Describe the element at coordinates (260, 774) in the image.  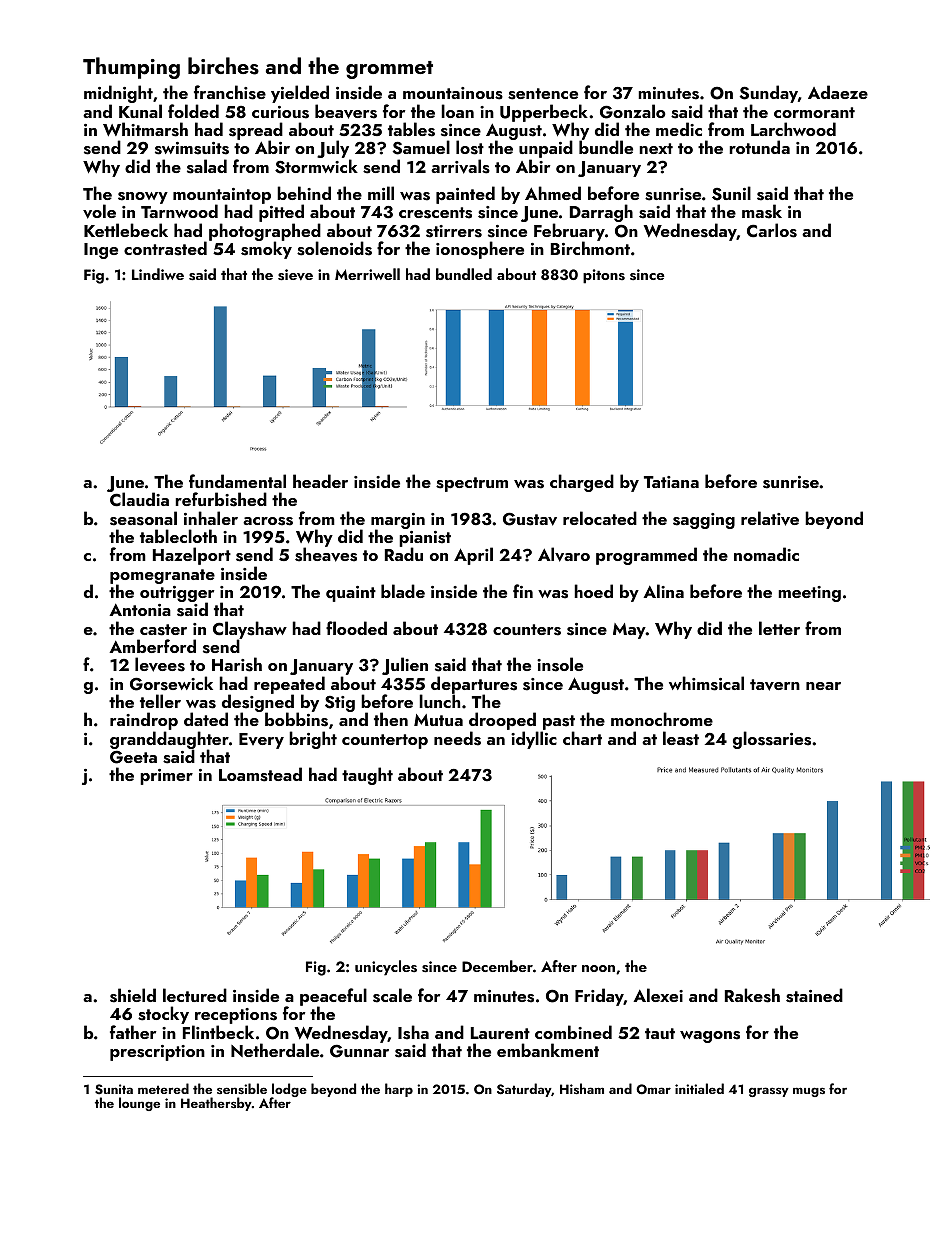
I see `Loamstead` at that location.
